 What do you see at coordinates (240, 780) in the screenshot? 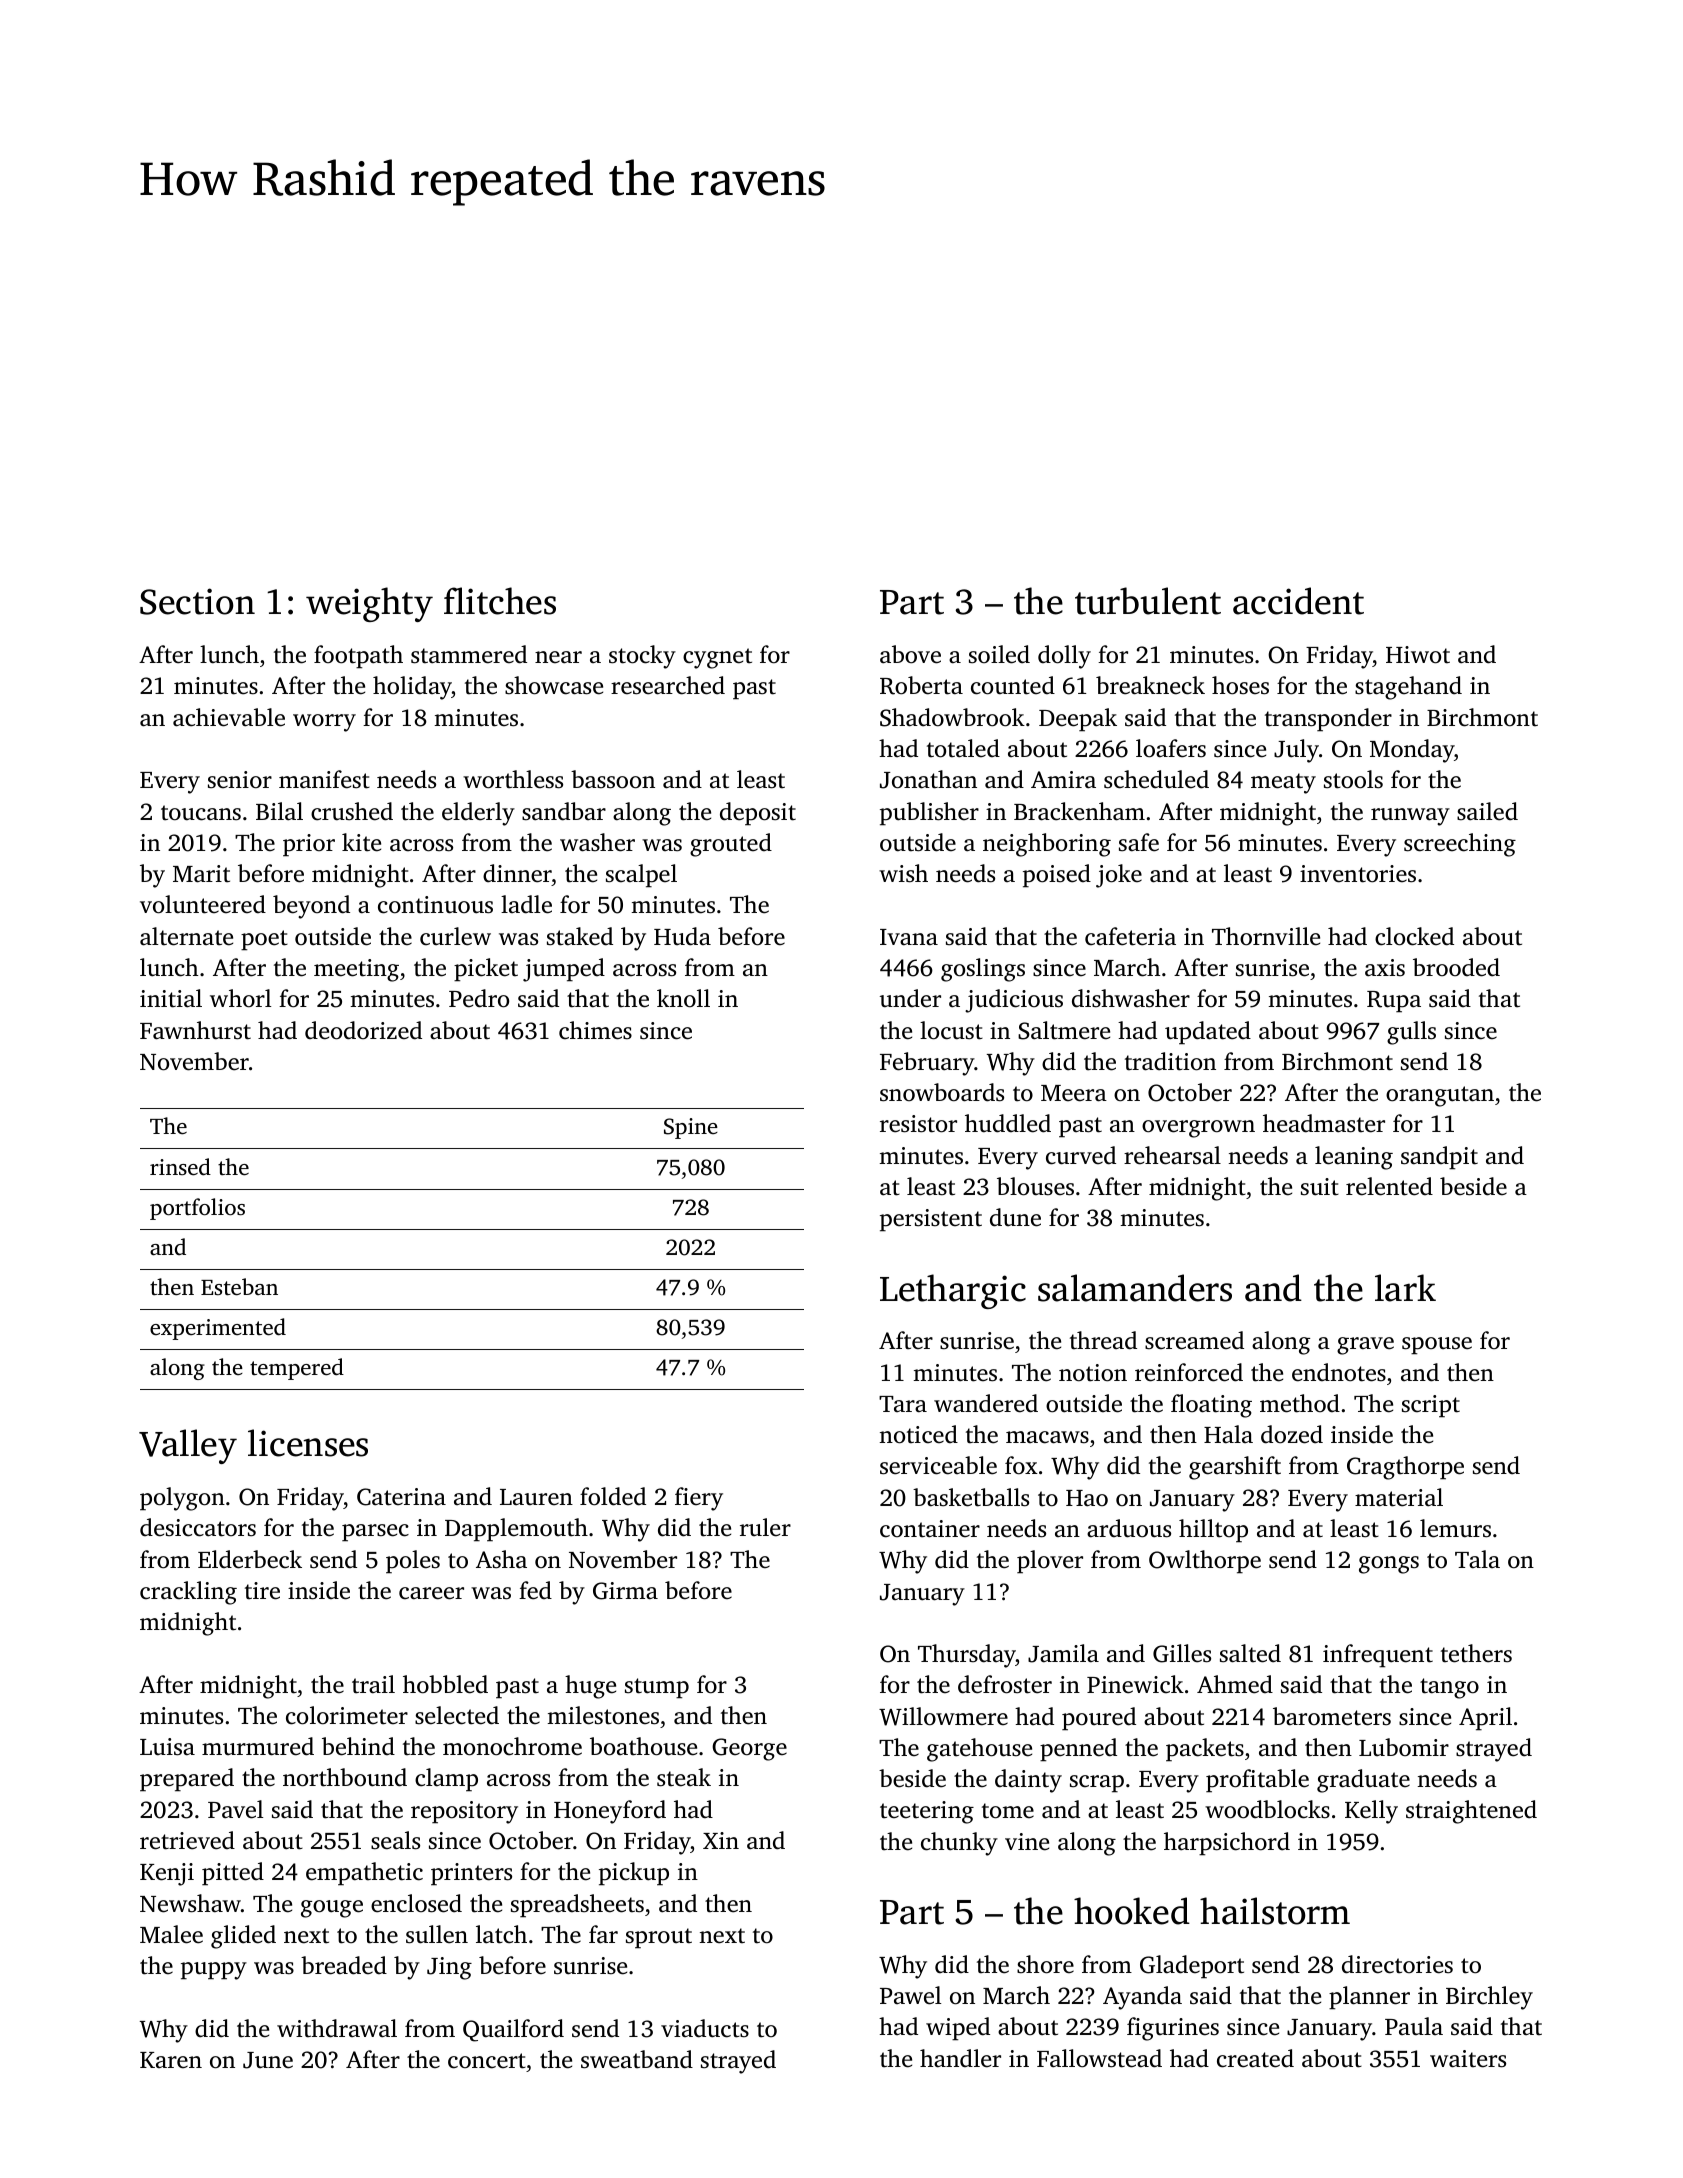
I see `senior` at bounding box center [240, 780].
